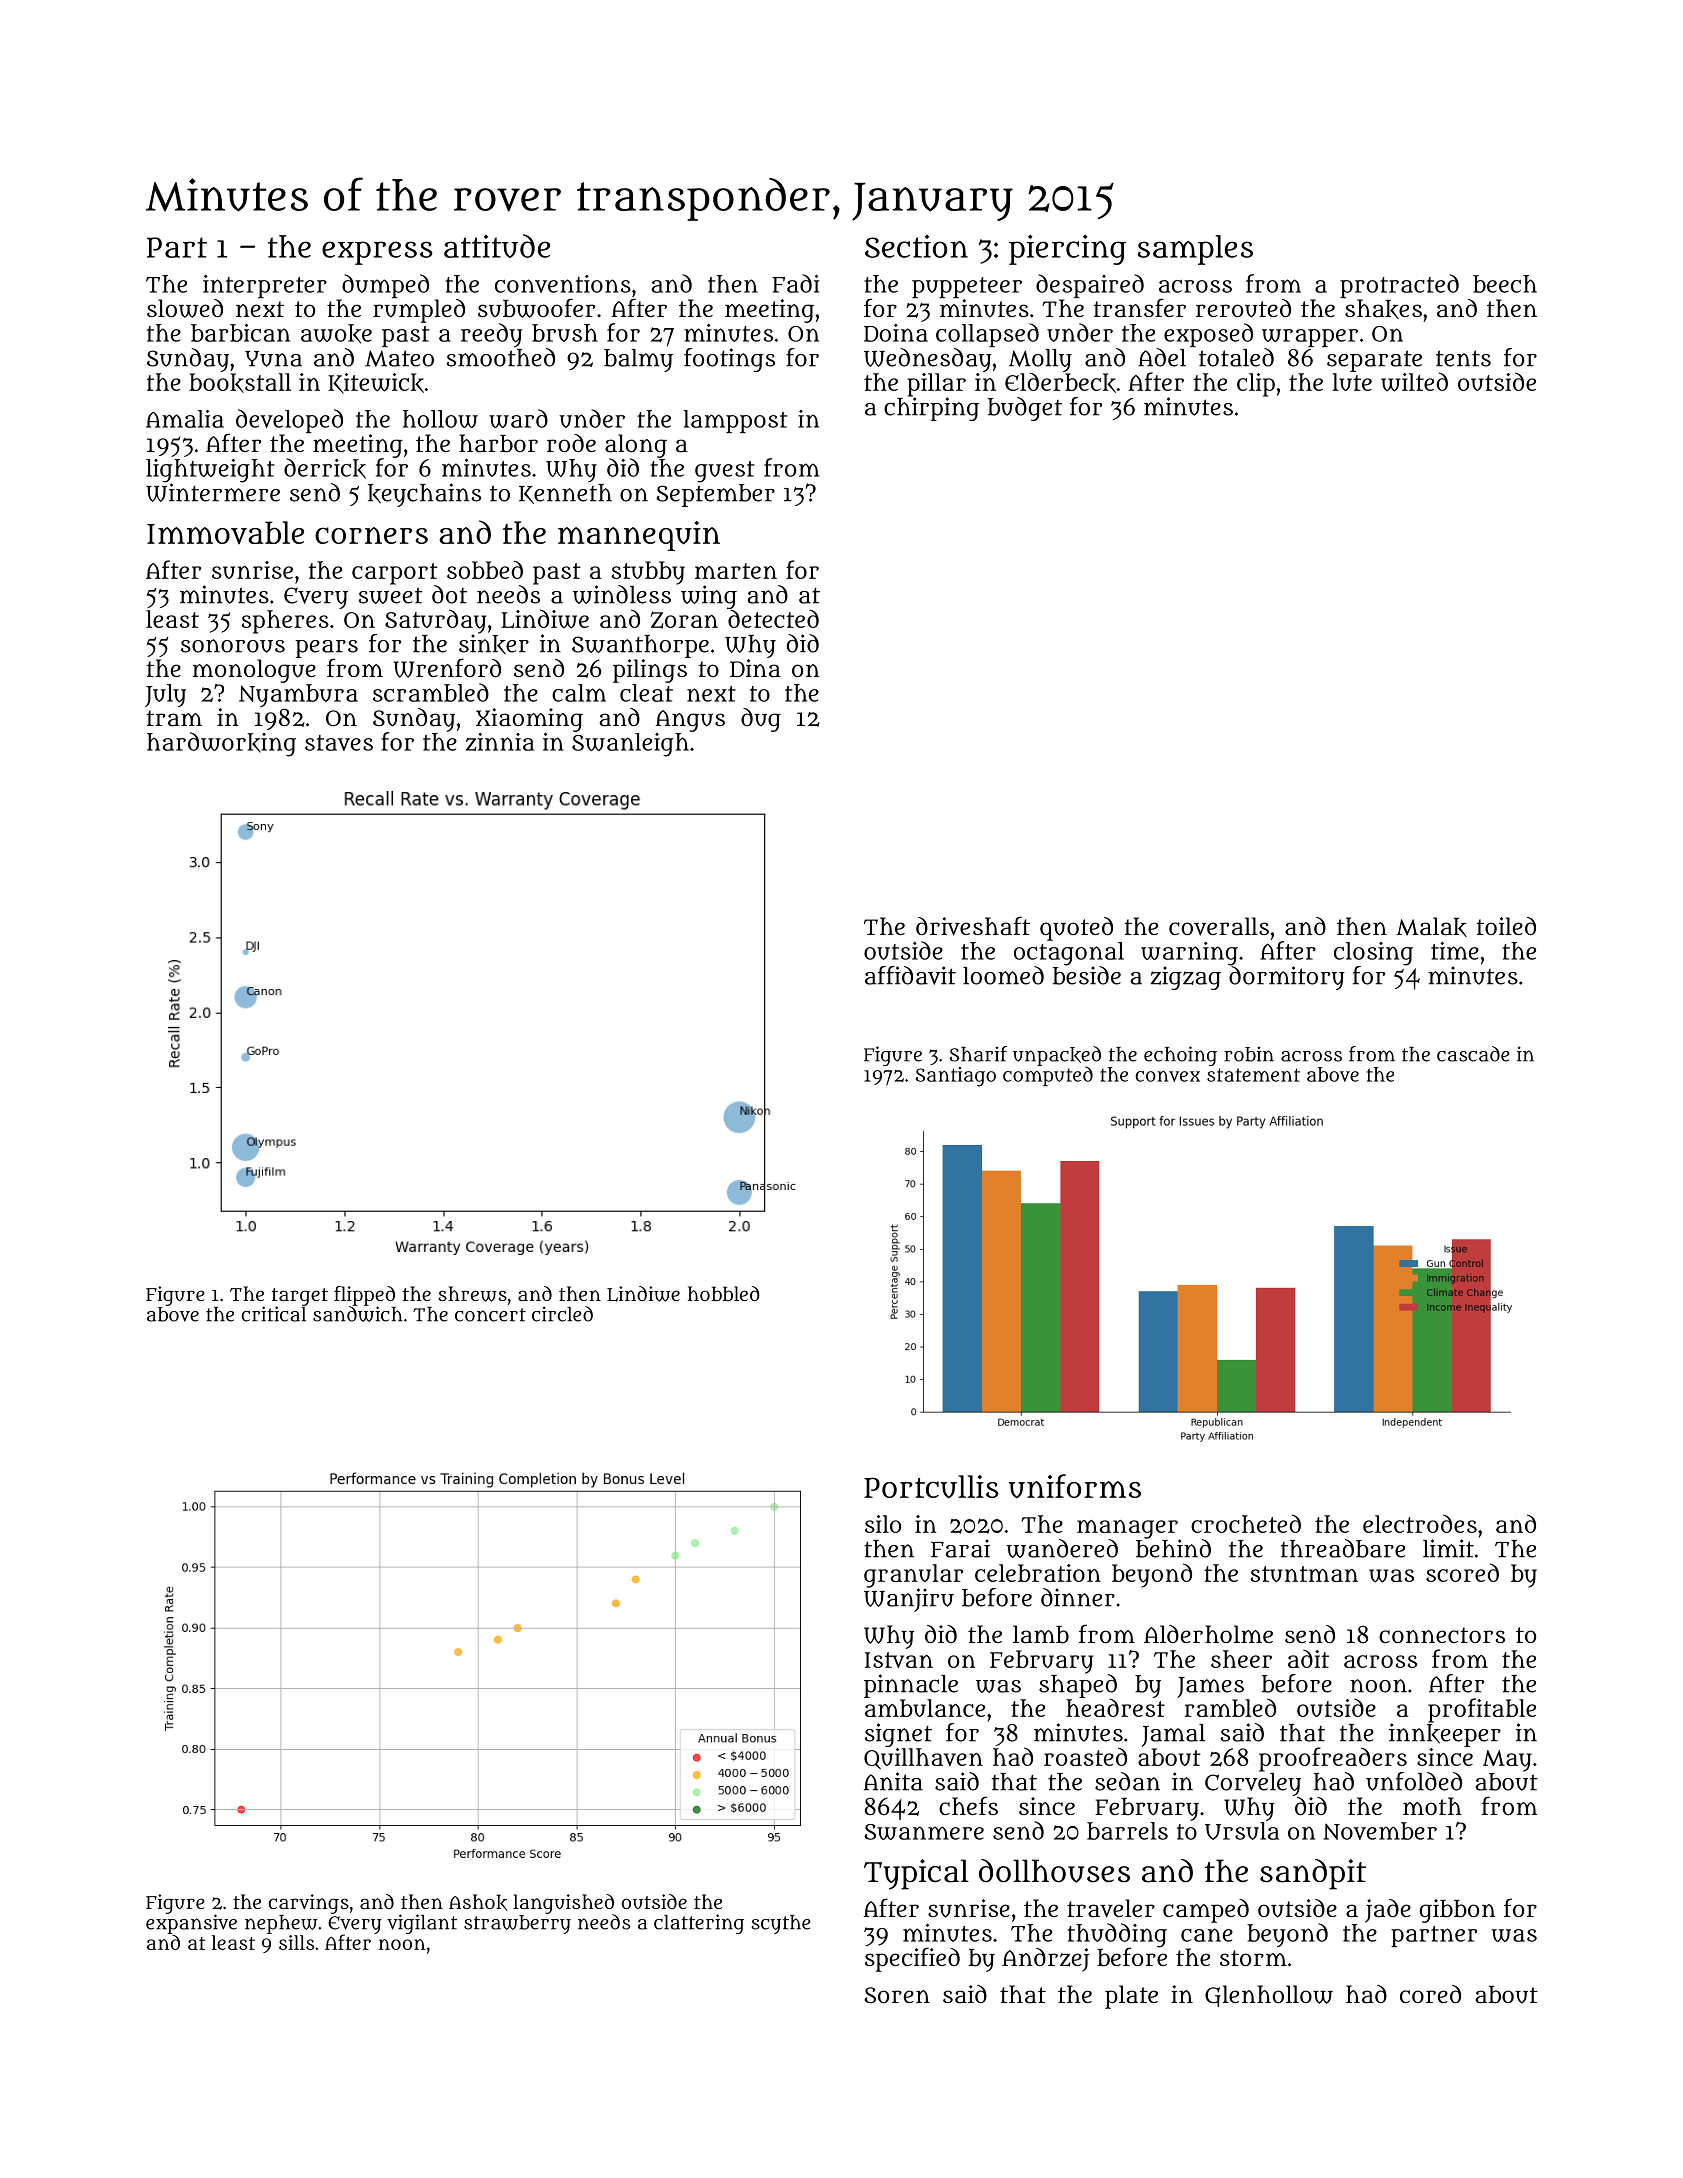 The image size is (1683, 2178). I want to click on Malak, so click(1431, 927).
